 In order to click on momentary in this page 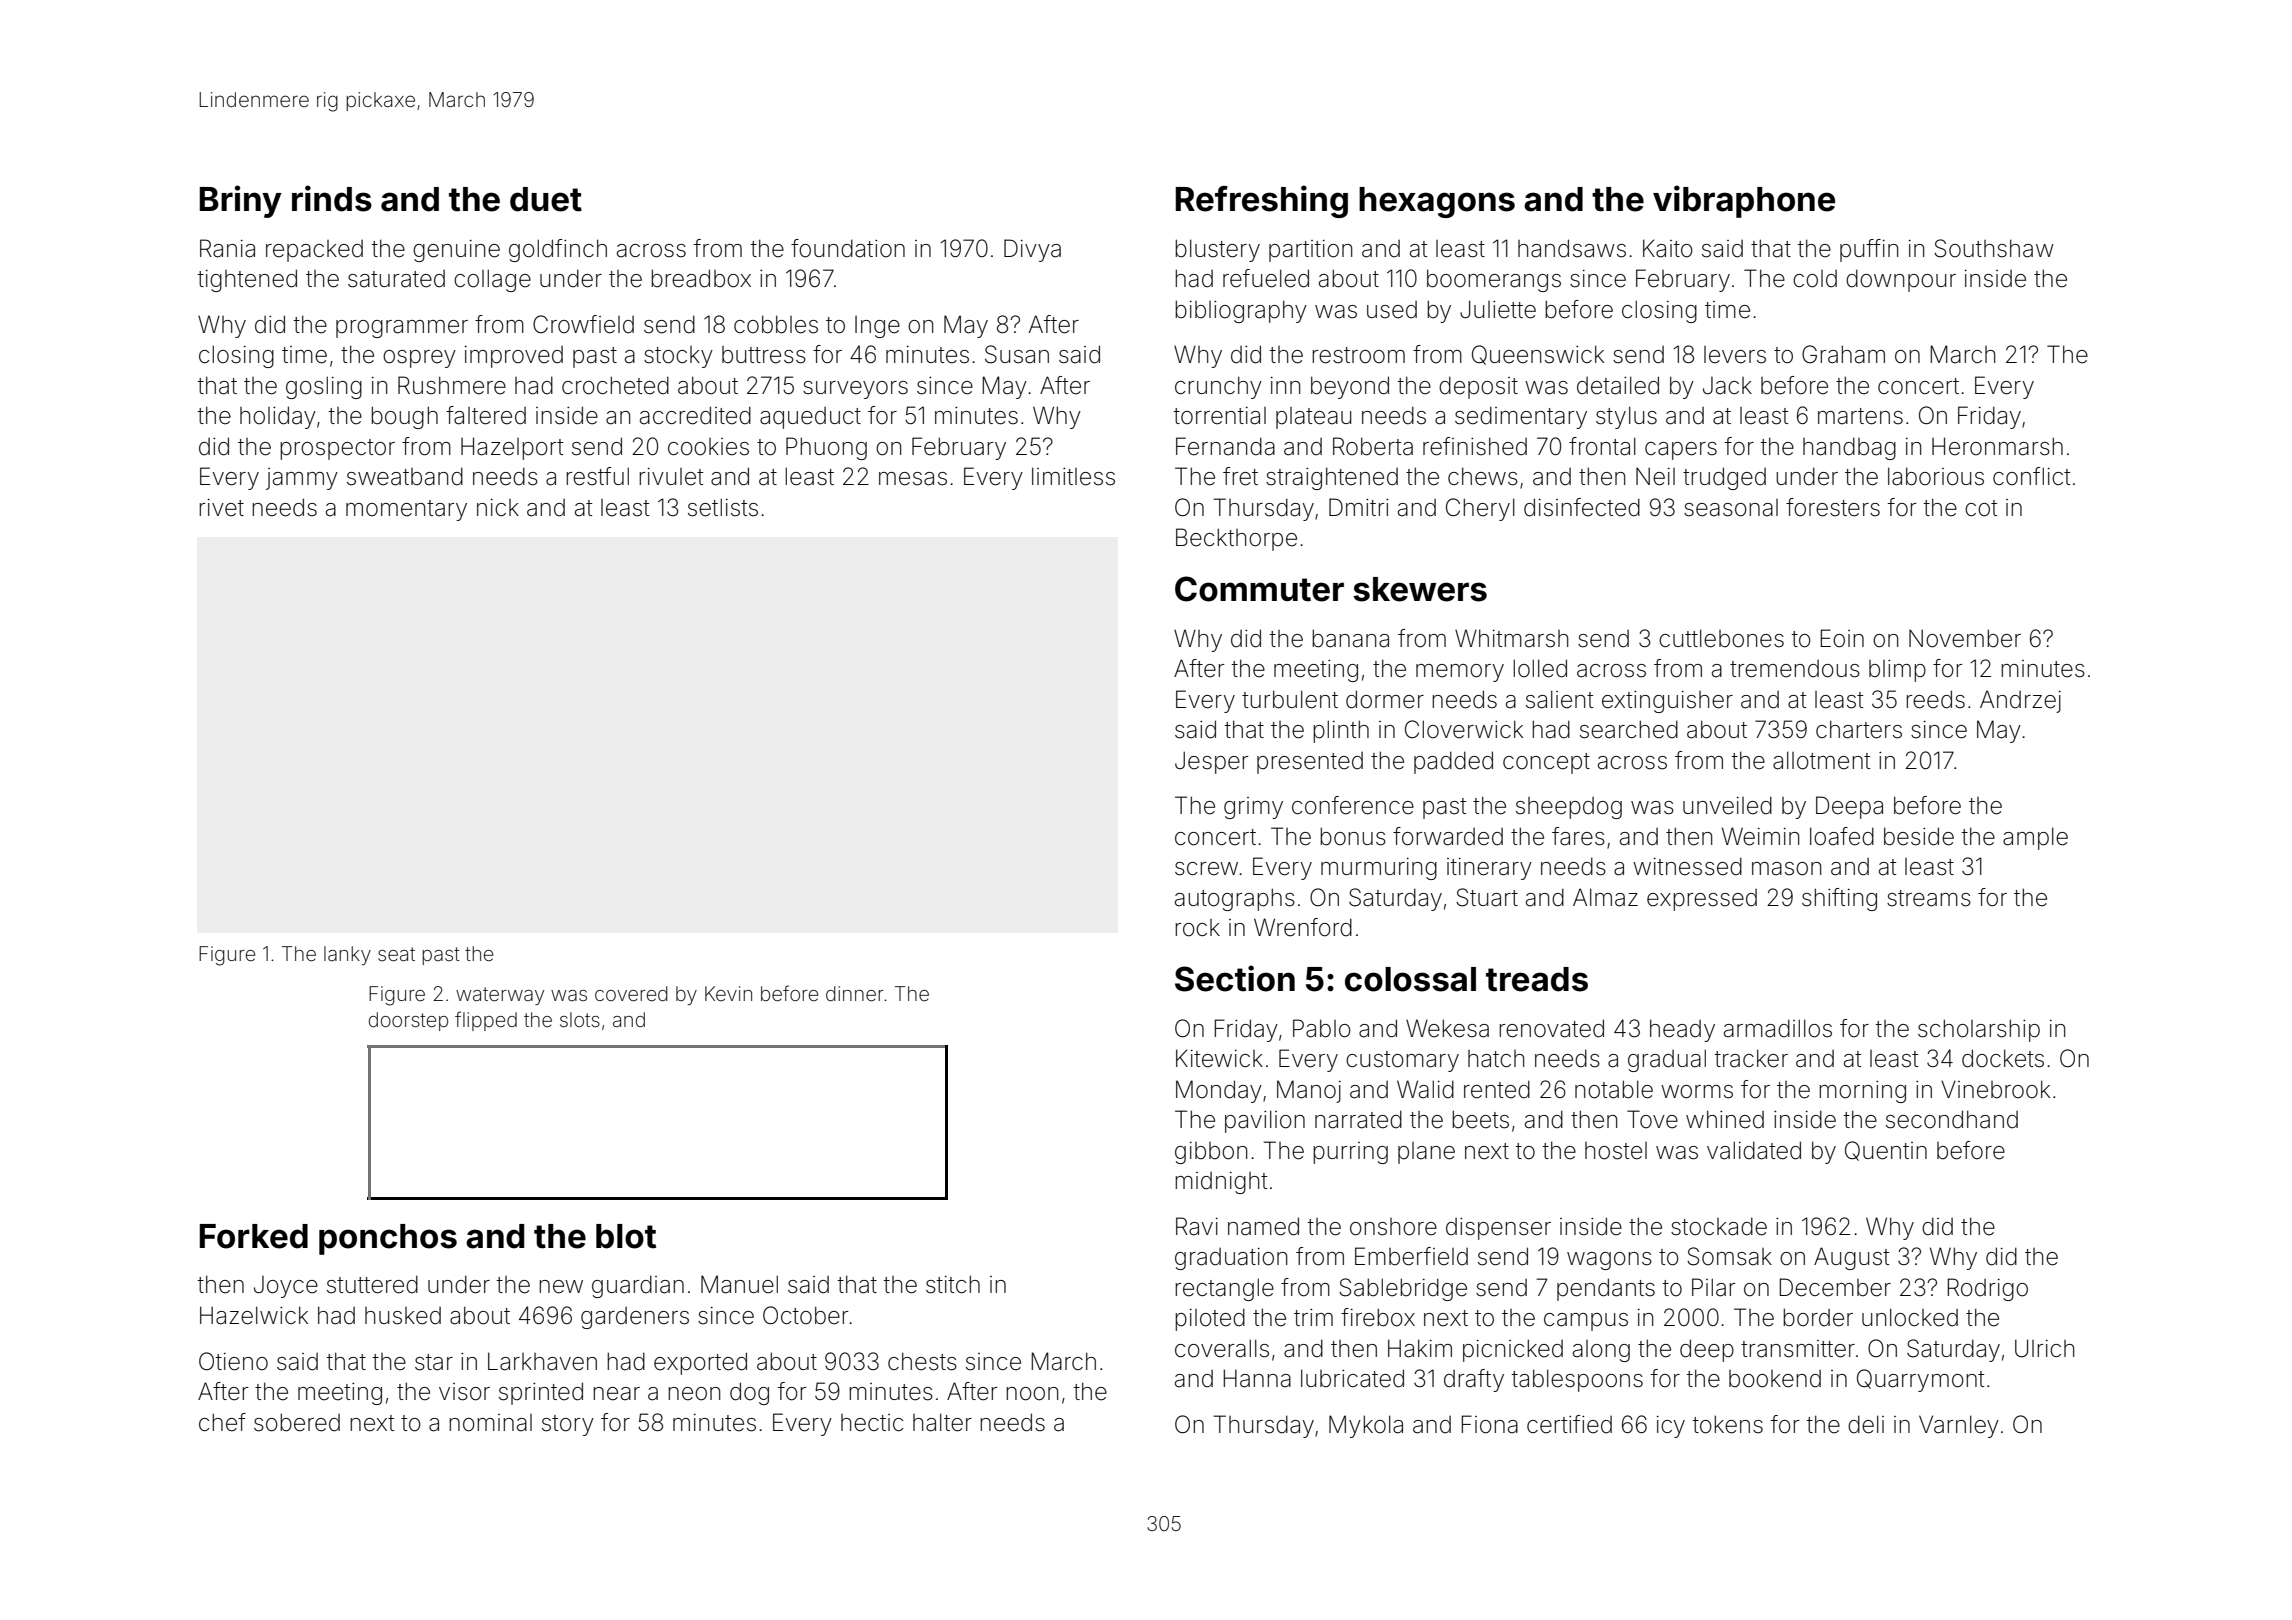, I will do `click(406, 510)`.
